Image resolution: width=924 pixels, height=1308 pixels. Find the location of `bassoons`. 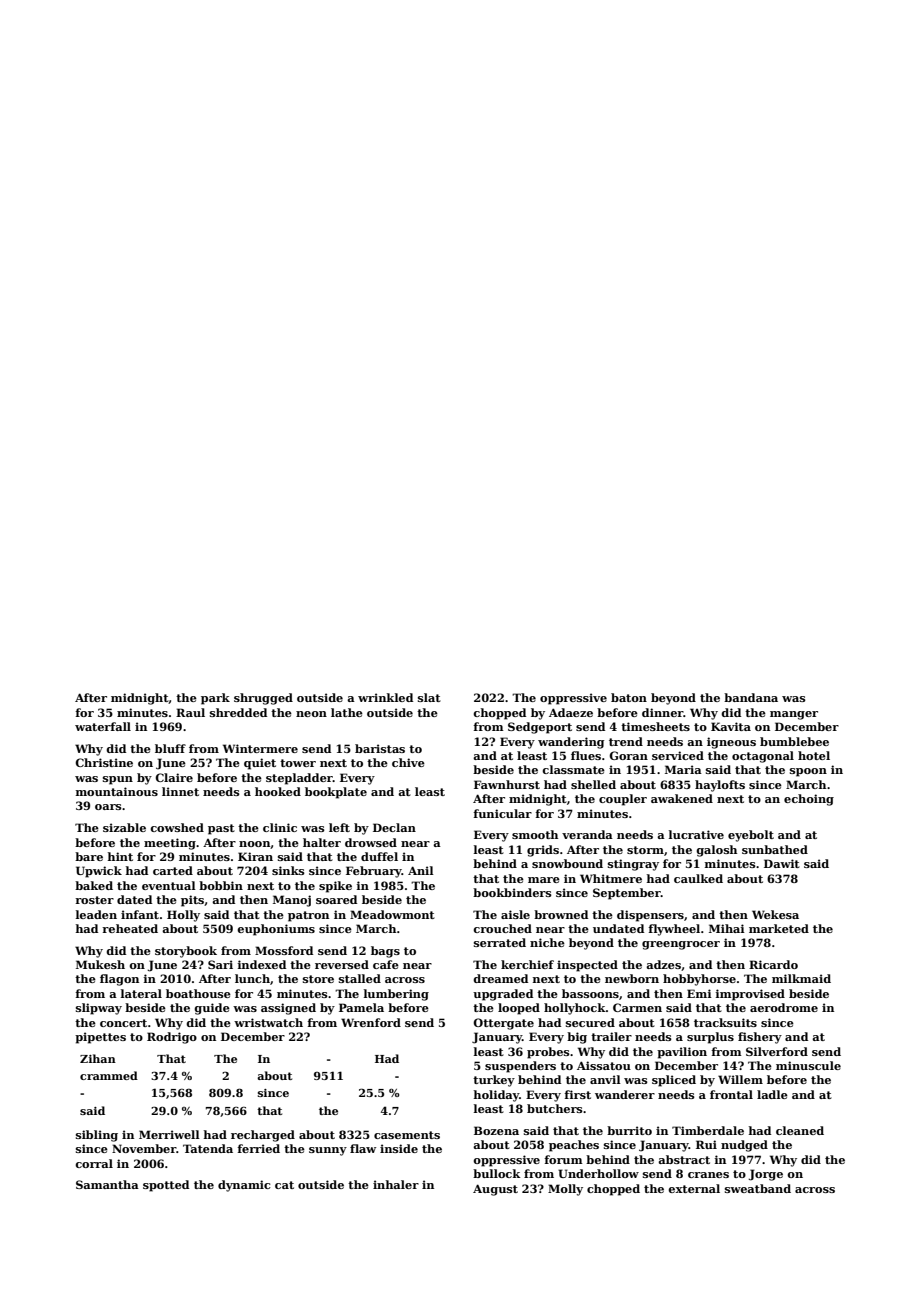

bassoons is located at coordinates (590, 993).
